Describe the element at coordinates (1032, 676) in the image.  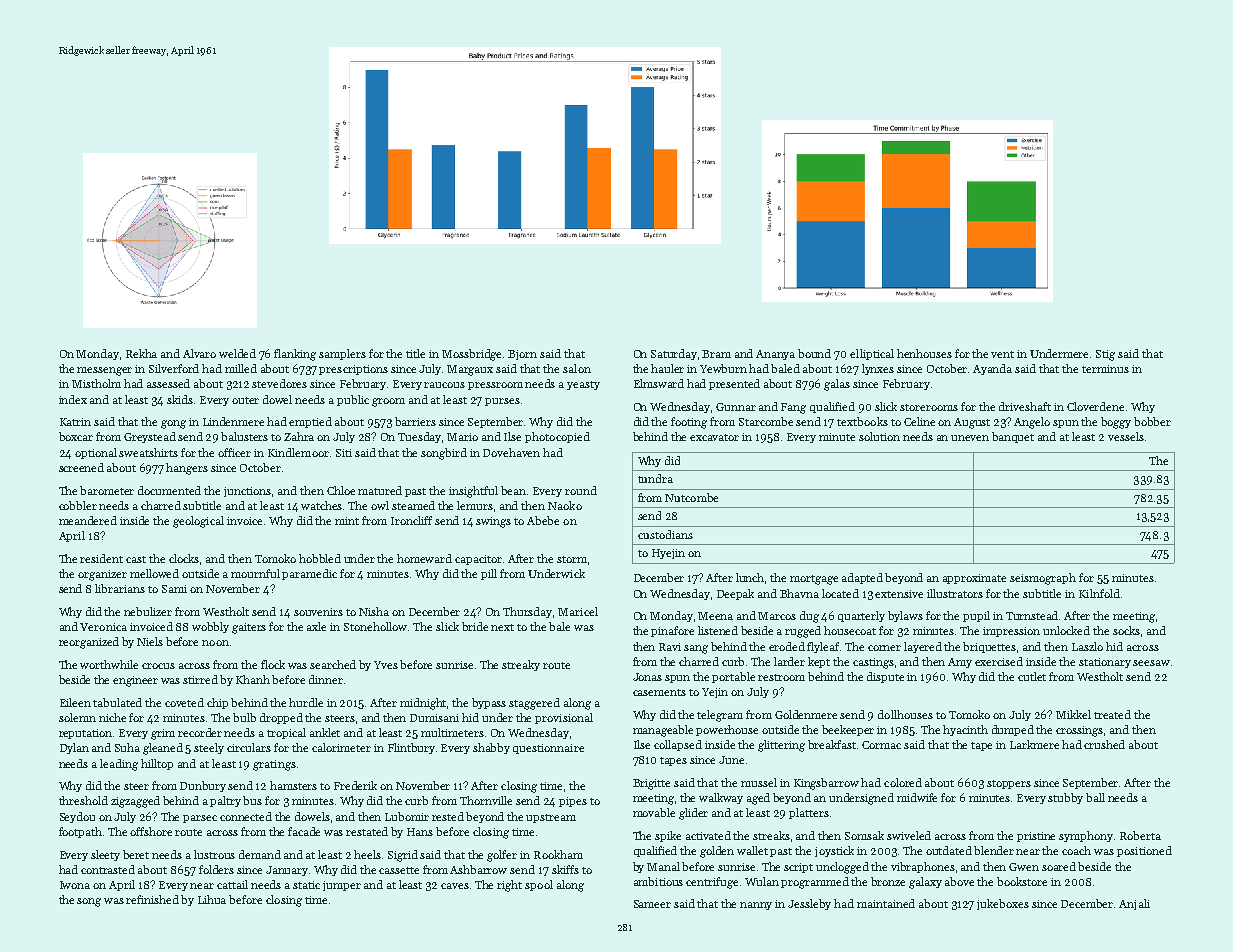
I see `cutlet` at that location.
